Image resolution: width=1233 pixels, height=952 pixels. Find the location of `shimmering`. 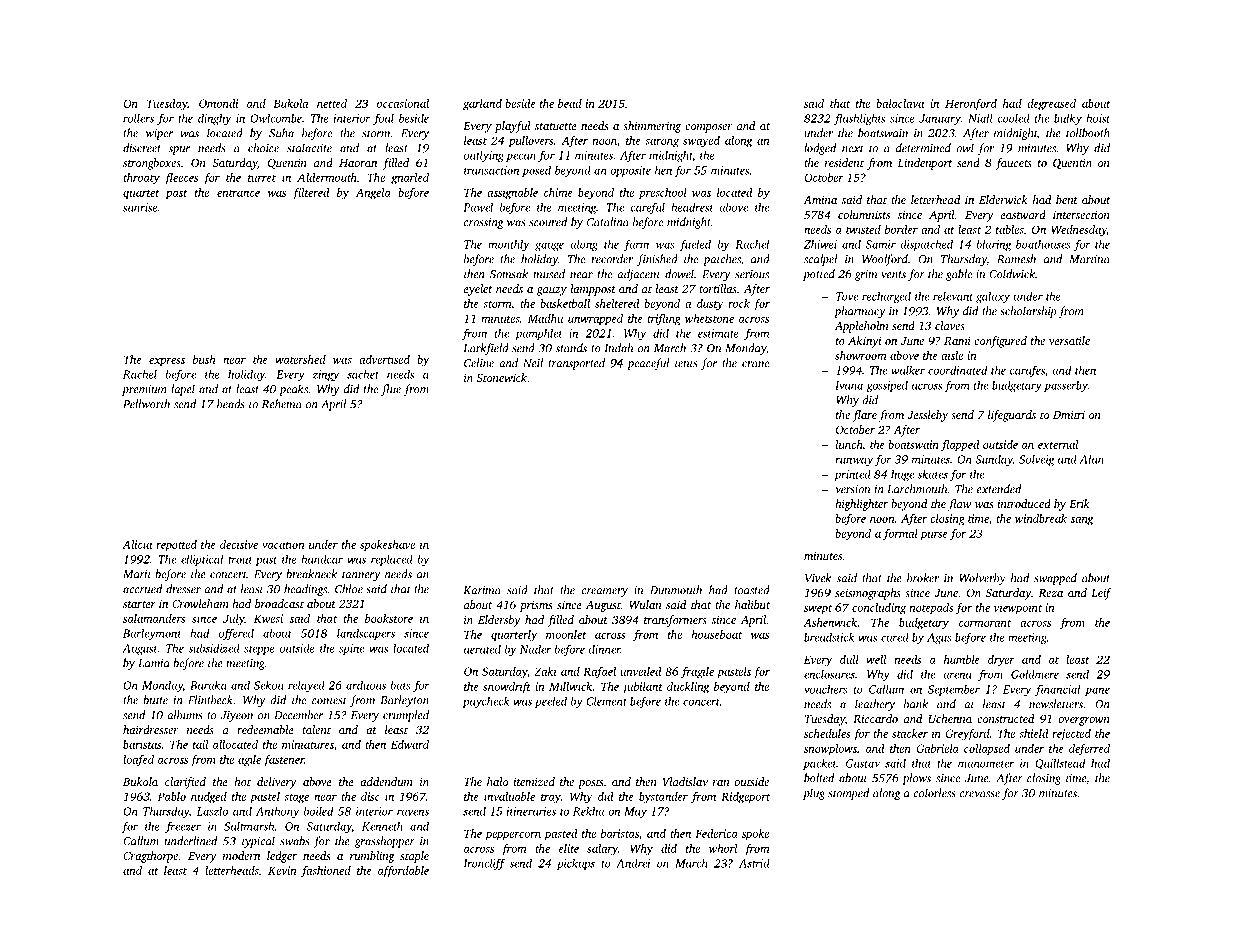

shimmering is located at coordinates (652, 127).
